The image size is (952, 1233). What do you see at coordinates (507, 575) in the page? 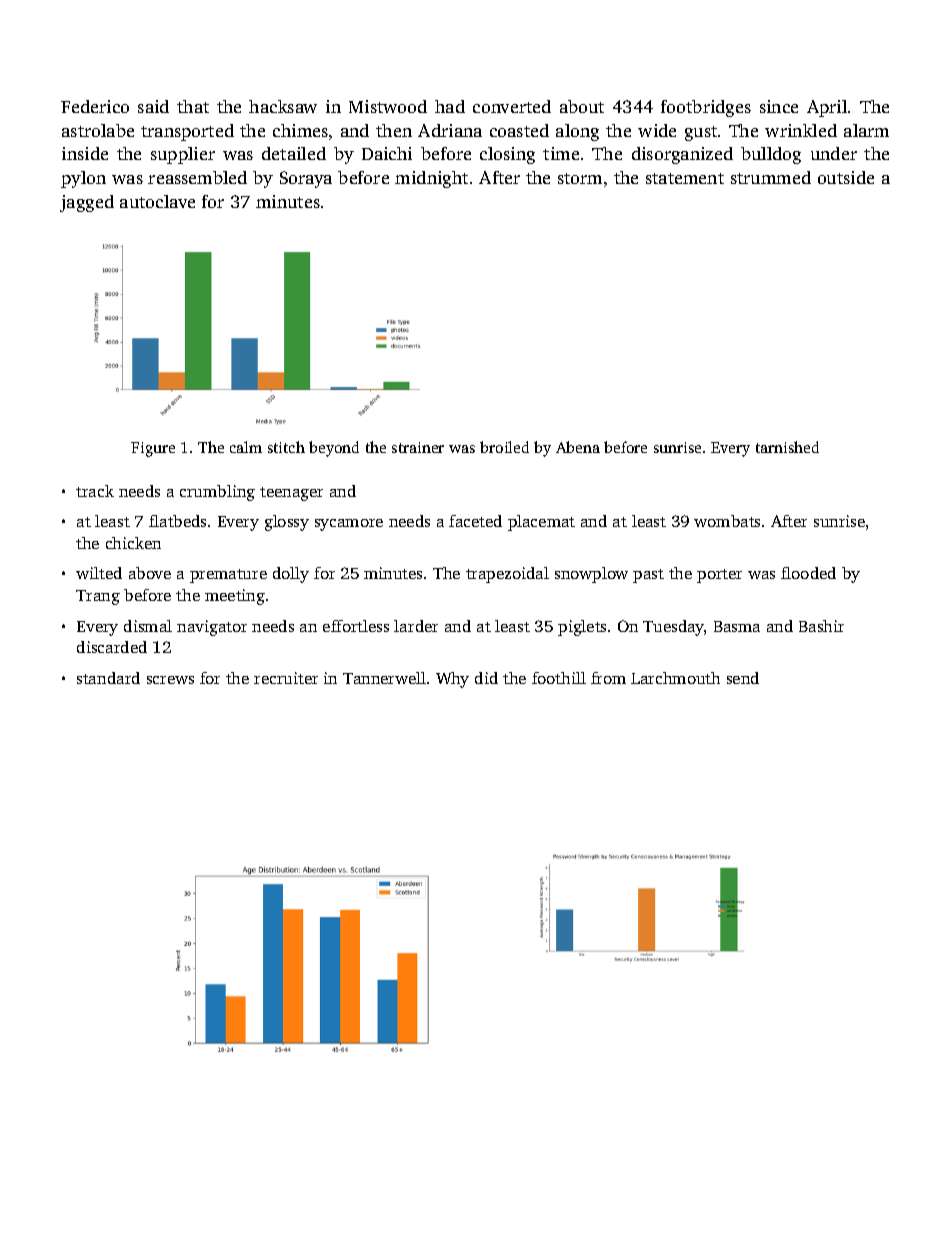
I see `trapezoidal` at bounding box center [507, 575].
